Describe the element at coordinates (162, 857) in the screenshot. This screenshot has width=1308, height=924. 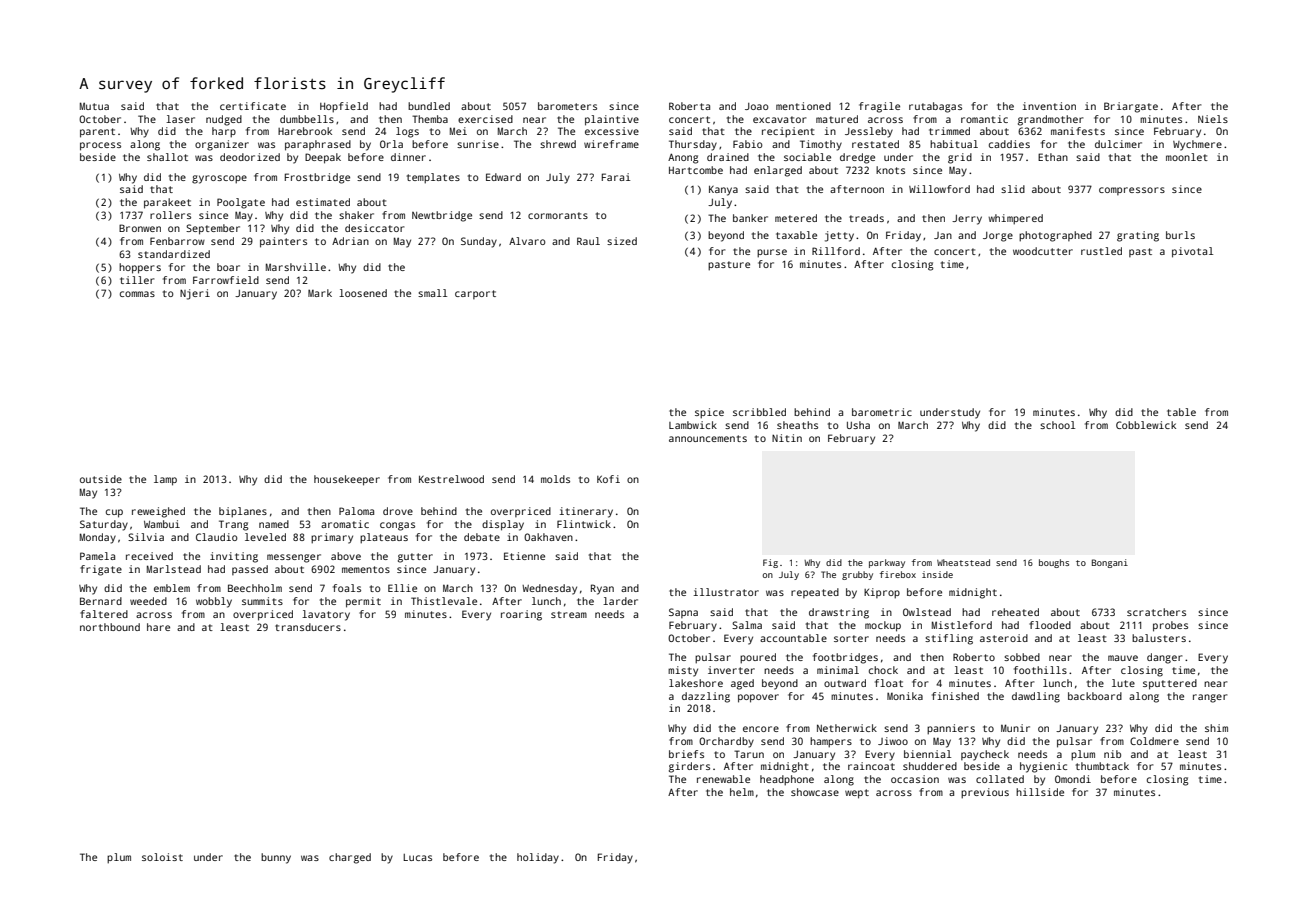
I see `soloist` at that location.
